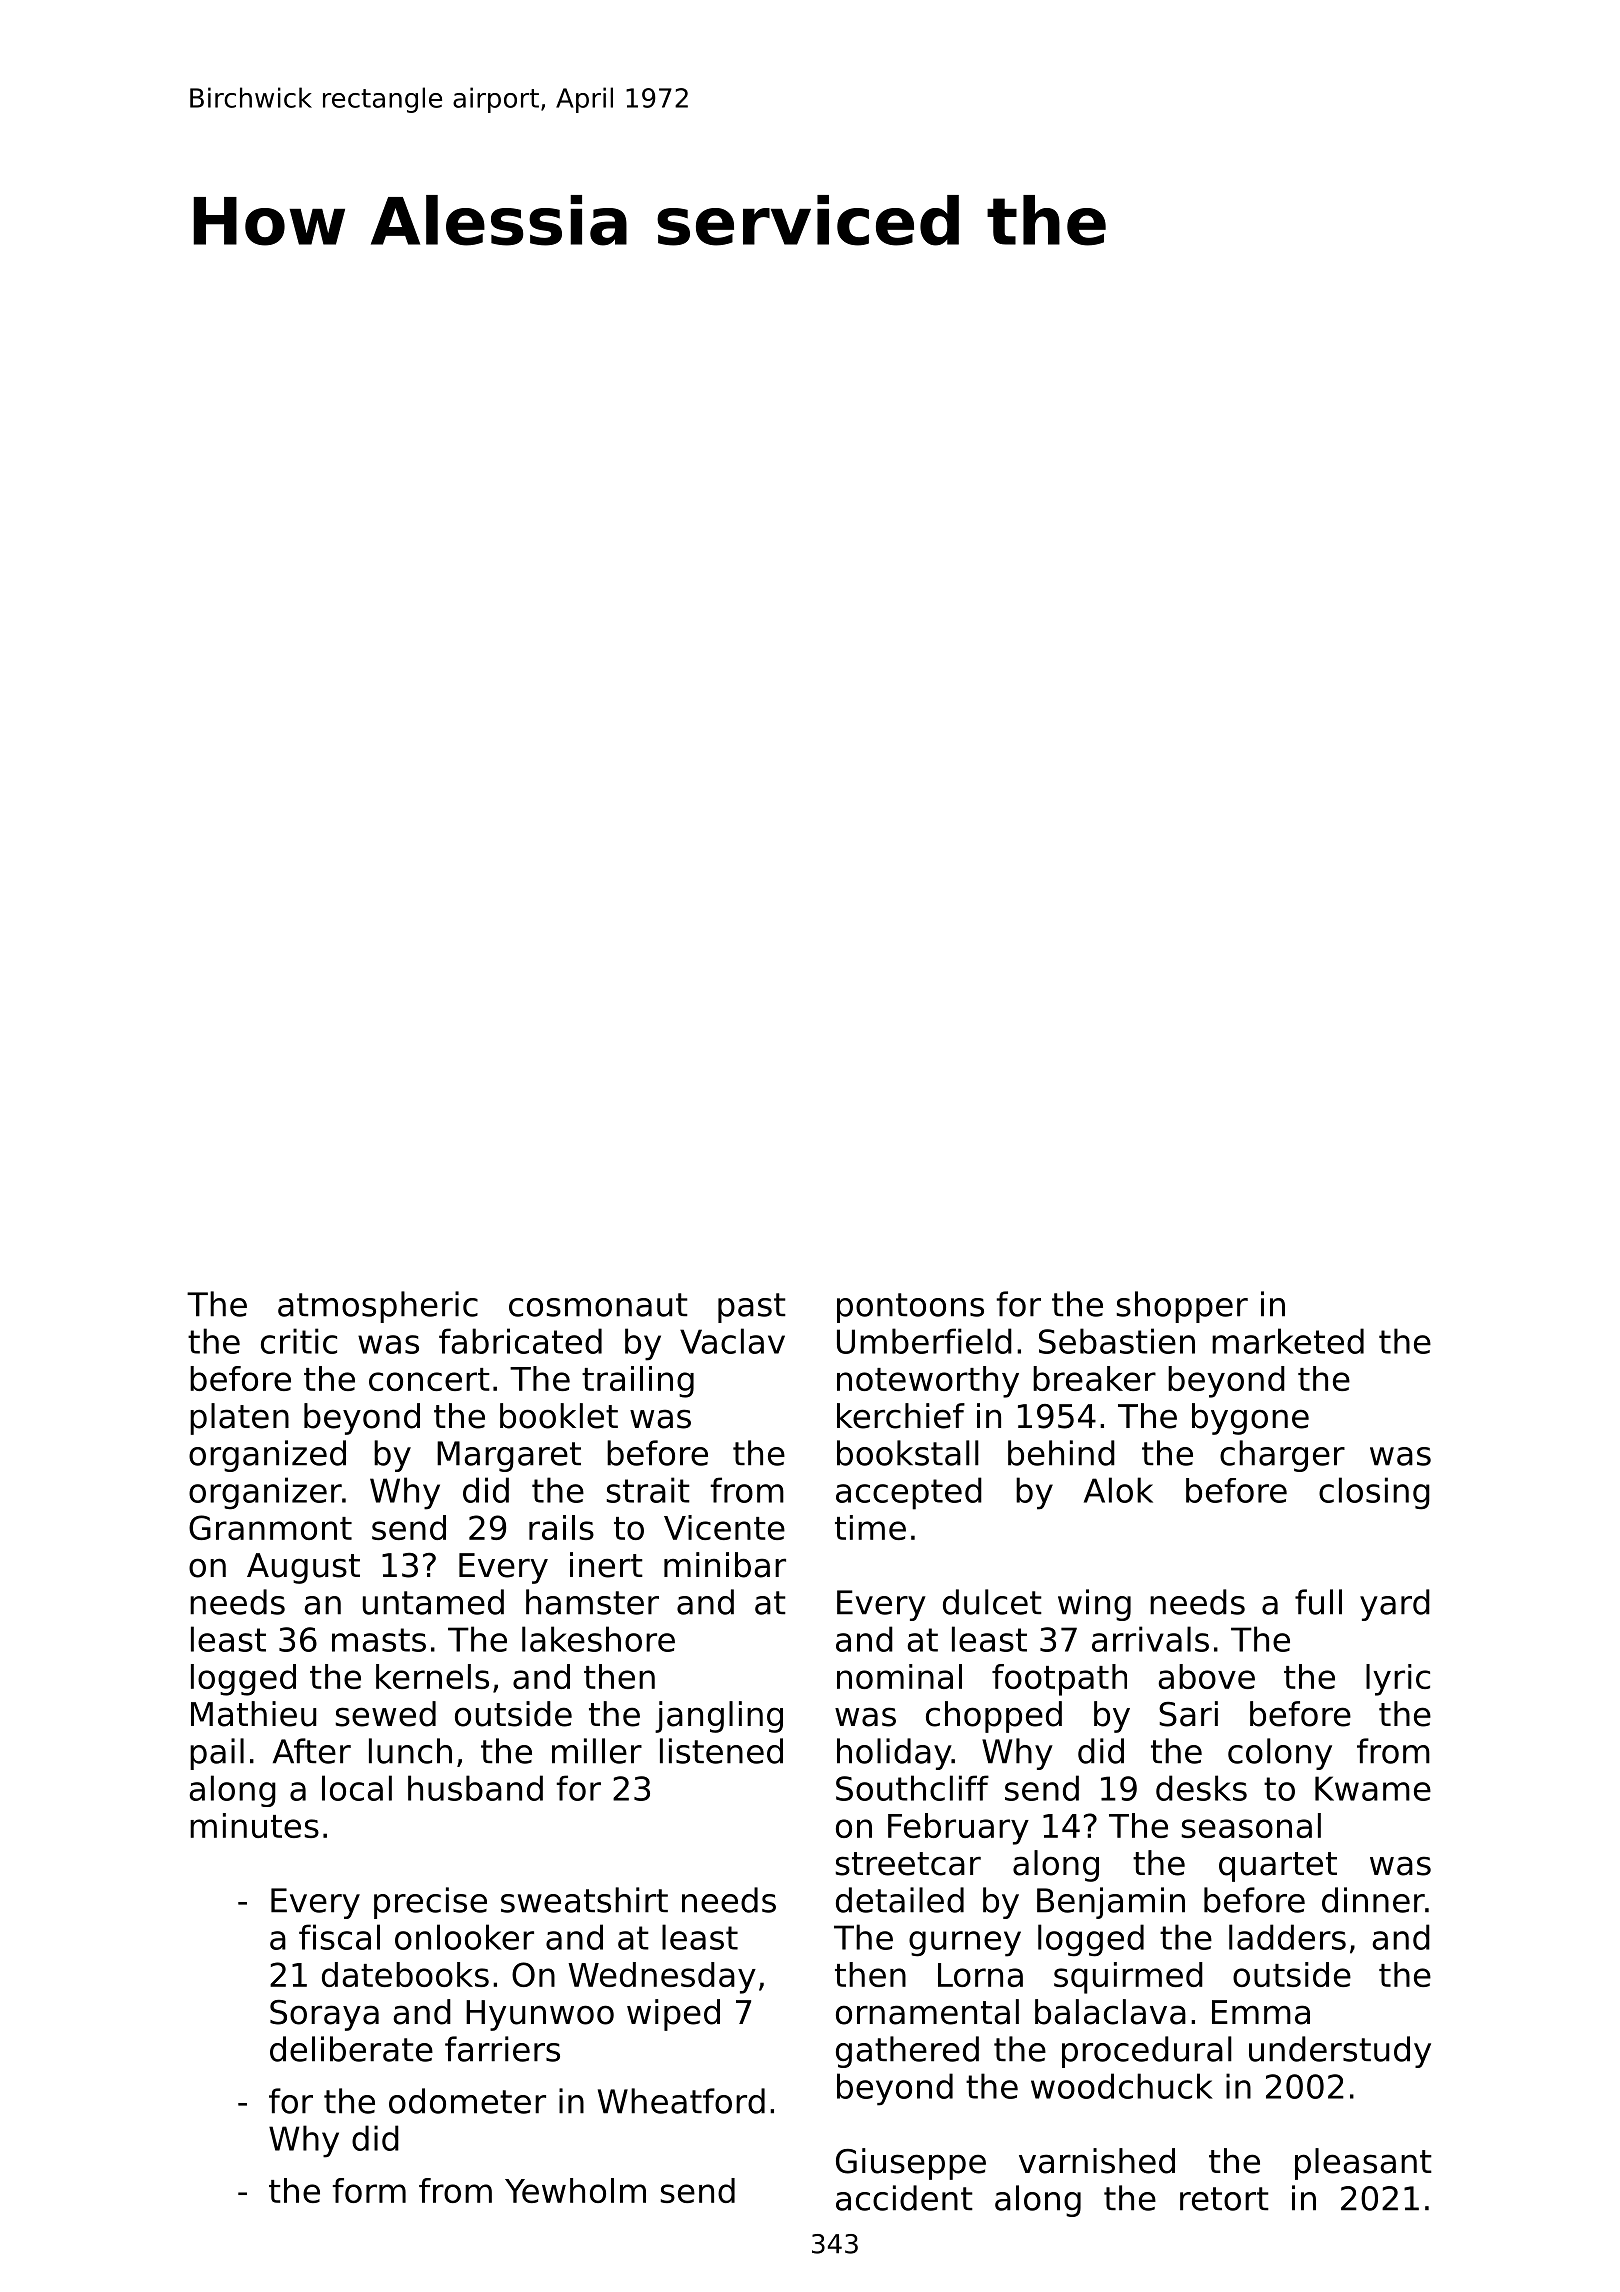 Image resolution: width=1620 pixels, height=2292 pixels. I want to click on miller, so click(597, 1751).
